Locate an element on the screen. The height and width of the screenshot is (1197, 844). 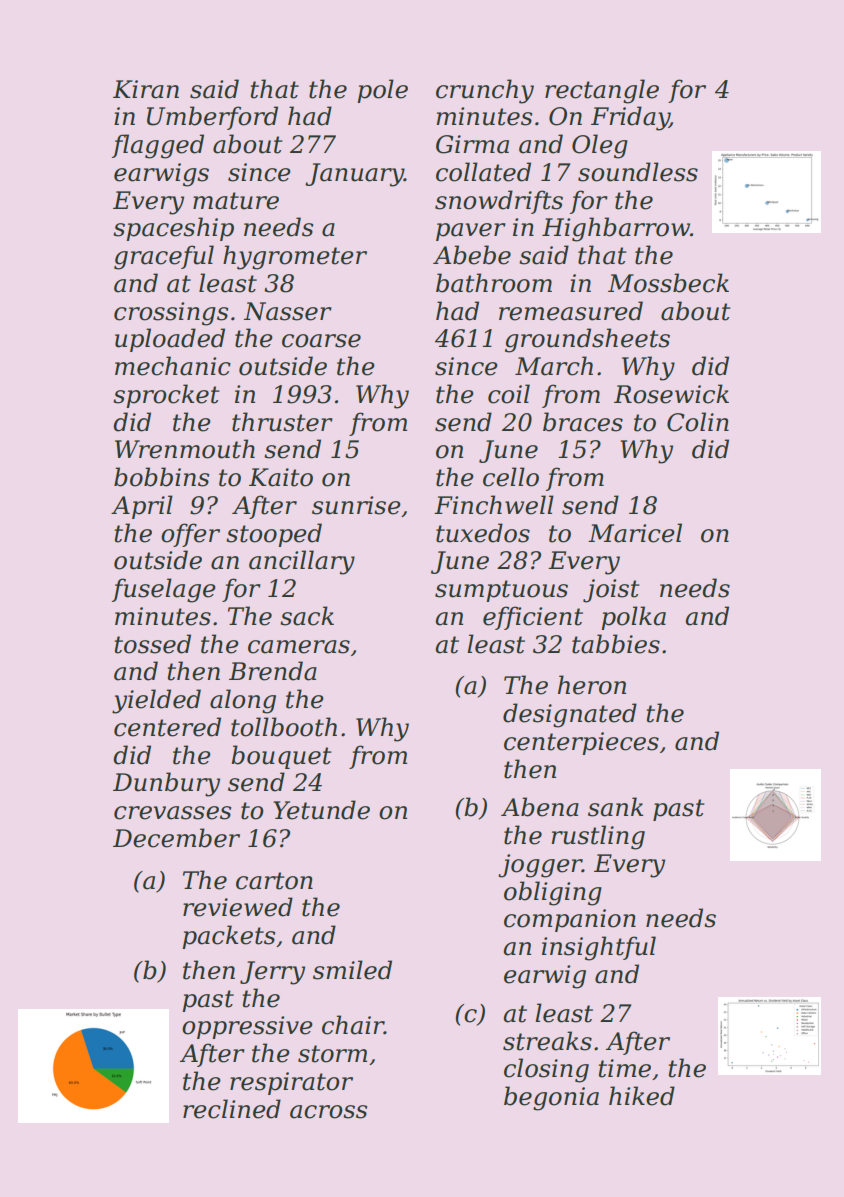
flagged is located at coordinates (158, 146).
